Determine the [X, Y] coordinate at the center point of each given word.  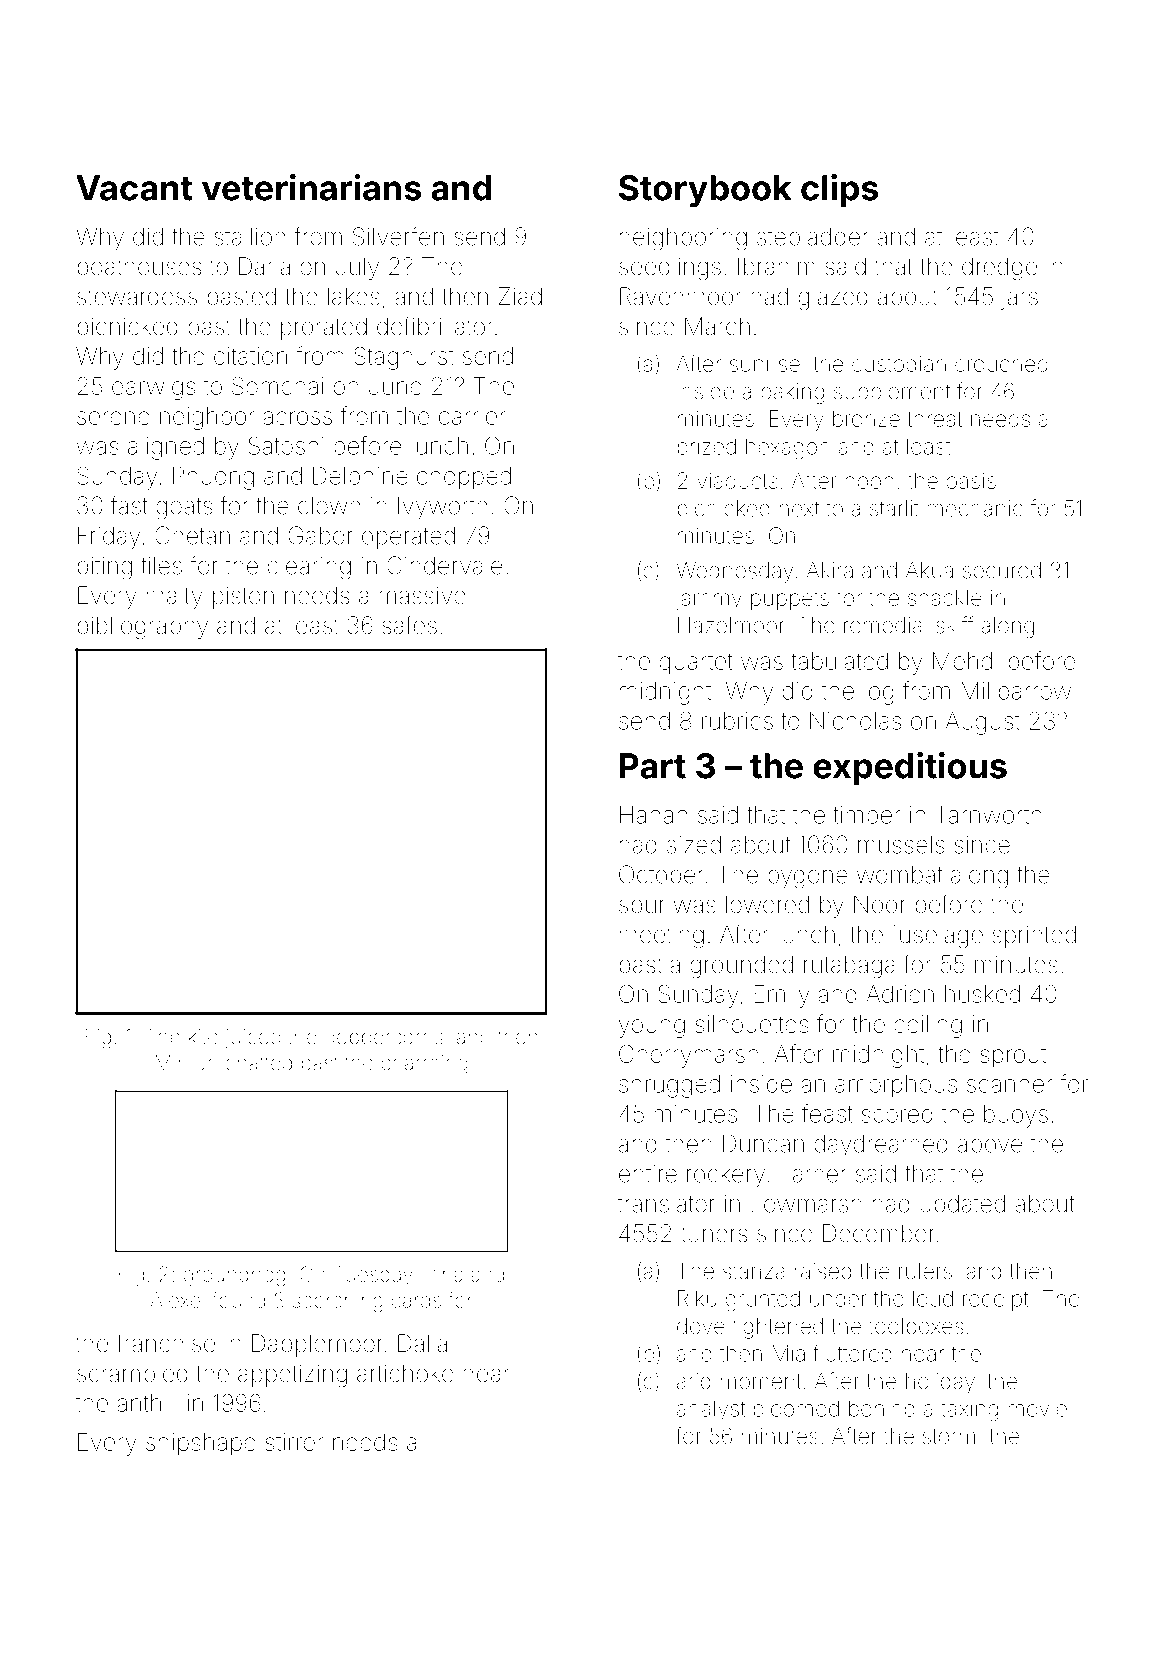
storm [949, 1437]
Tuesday [373, 1276]
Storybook [705, 191]
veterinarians [311, 187]
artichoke [405, 1373]
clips [839, 191]
